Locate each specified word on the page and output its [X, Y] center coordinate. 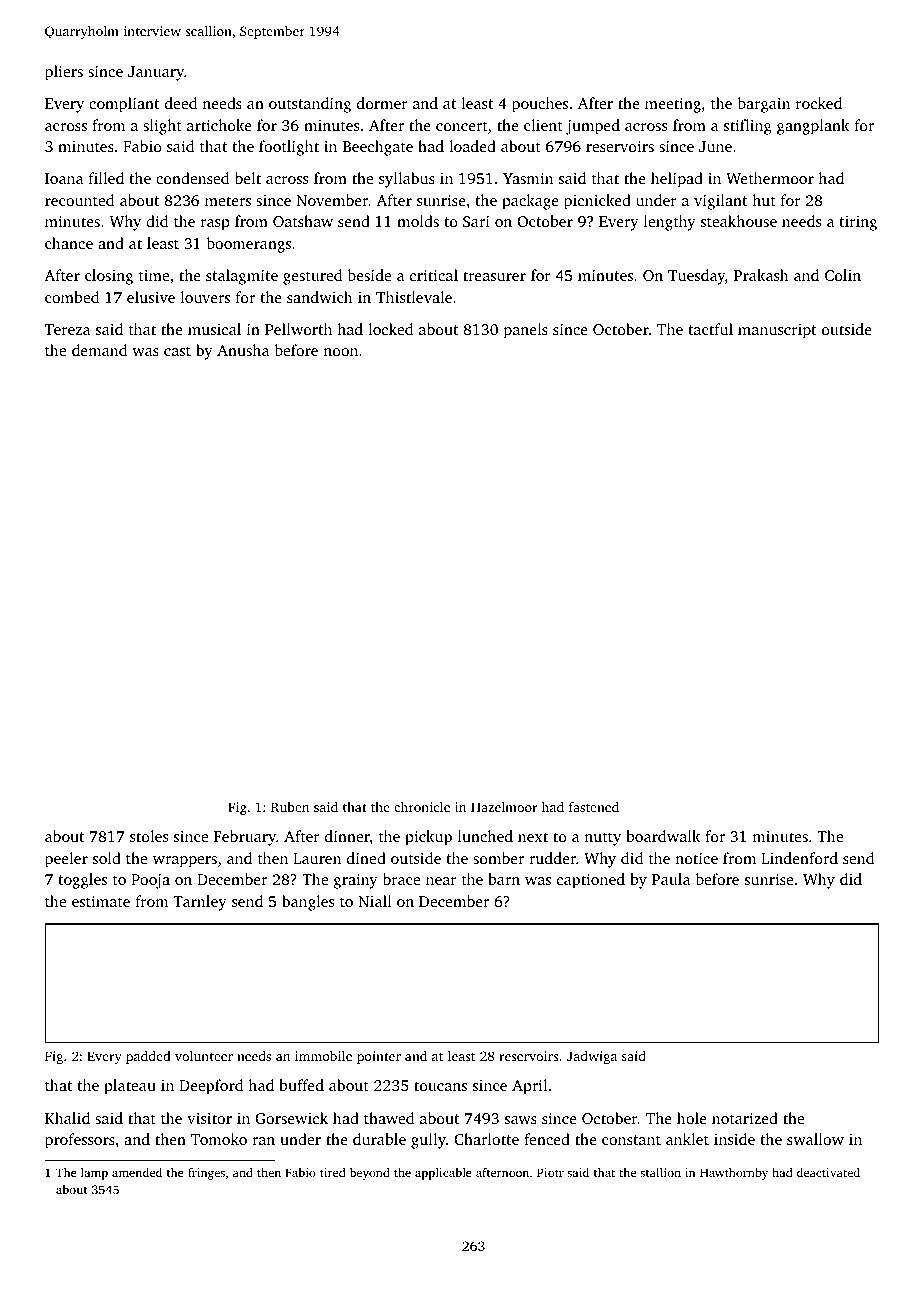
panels [526, 331]
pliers [64, 73]
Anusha [243, 350]
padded [148, 1057]
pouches [540, 105]
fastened [594, 807]
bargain [764, 105]
